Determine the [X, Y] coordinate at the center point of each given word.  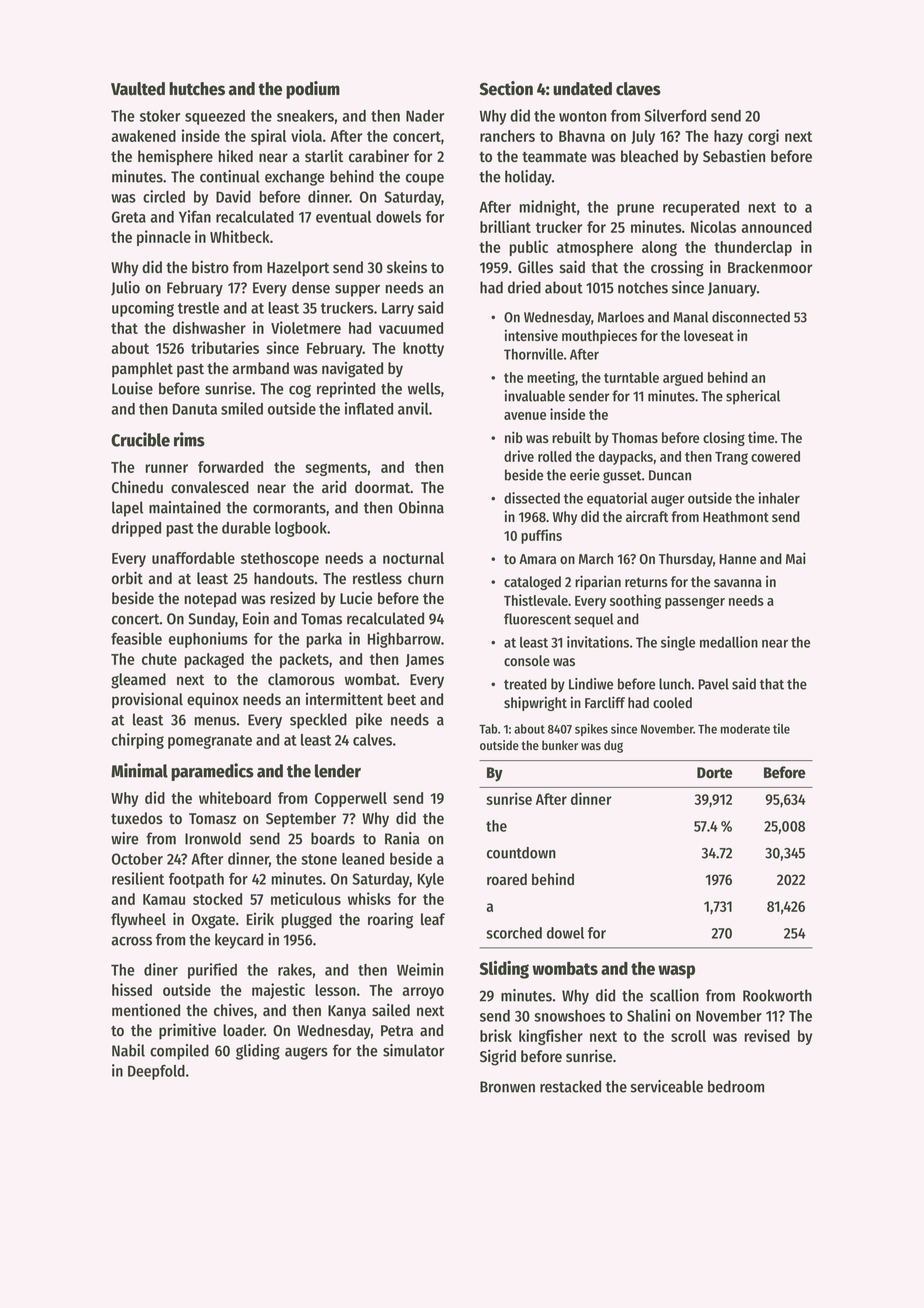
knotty [423, 349]
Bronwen [507, 1087]
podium [313, 90]
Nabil [128, 1050]
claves [638, 89]
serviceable [666, 1086]
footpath [196, 880]
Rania [402, 838]
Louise [132, 388]
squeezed [215, 117]
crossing [677, 269]
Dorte [715, 773]
